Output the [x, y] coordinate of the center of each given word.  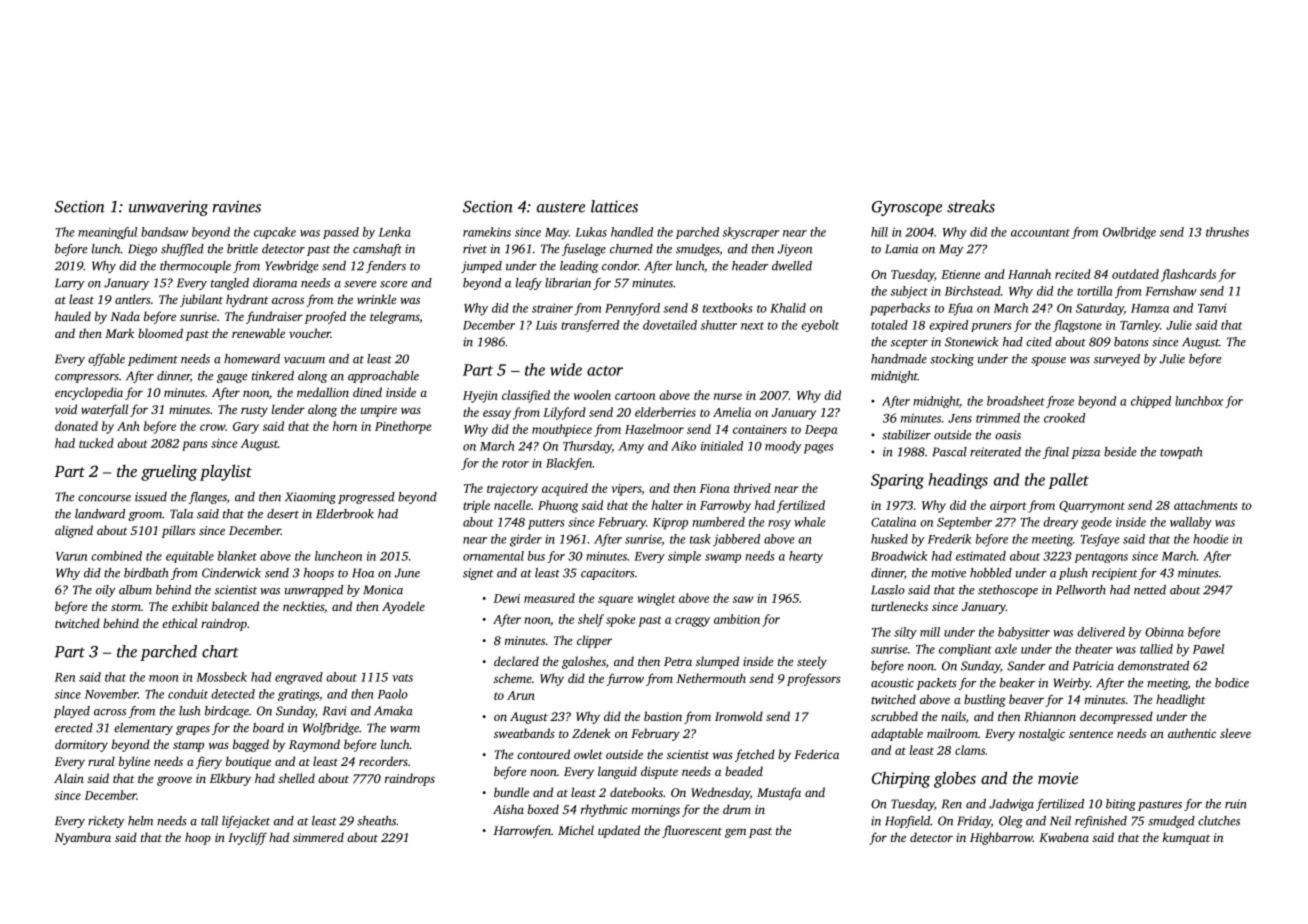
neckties [303, 606]
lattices [614, 206]
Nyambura [83, 838]
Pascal [949, 452]
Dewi [507, 598]
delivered [1101, 632]
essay [497, 415]
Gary [246, 428]
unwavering [168, 208]
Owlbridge [1129, 233]
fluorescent [692, 831]
